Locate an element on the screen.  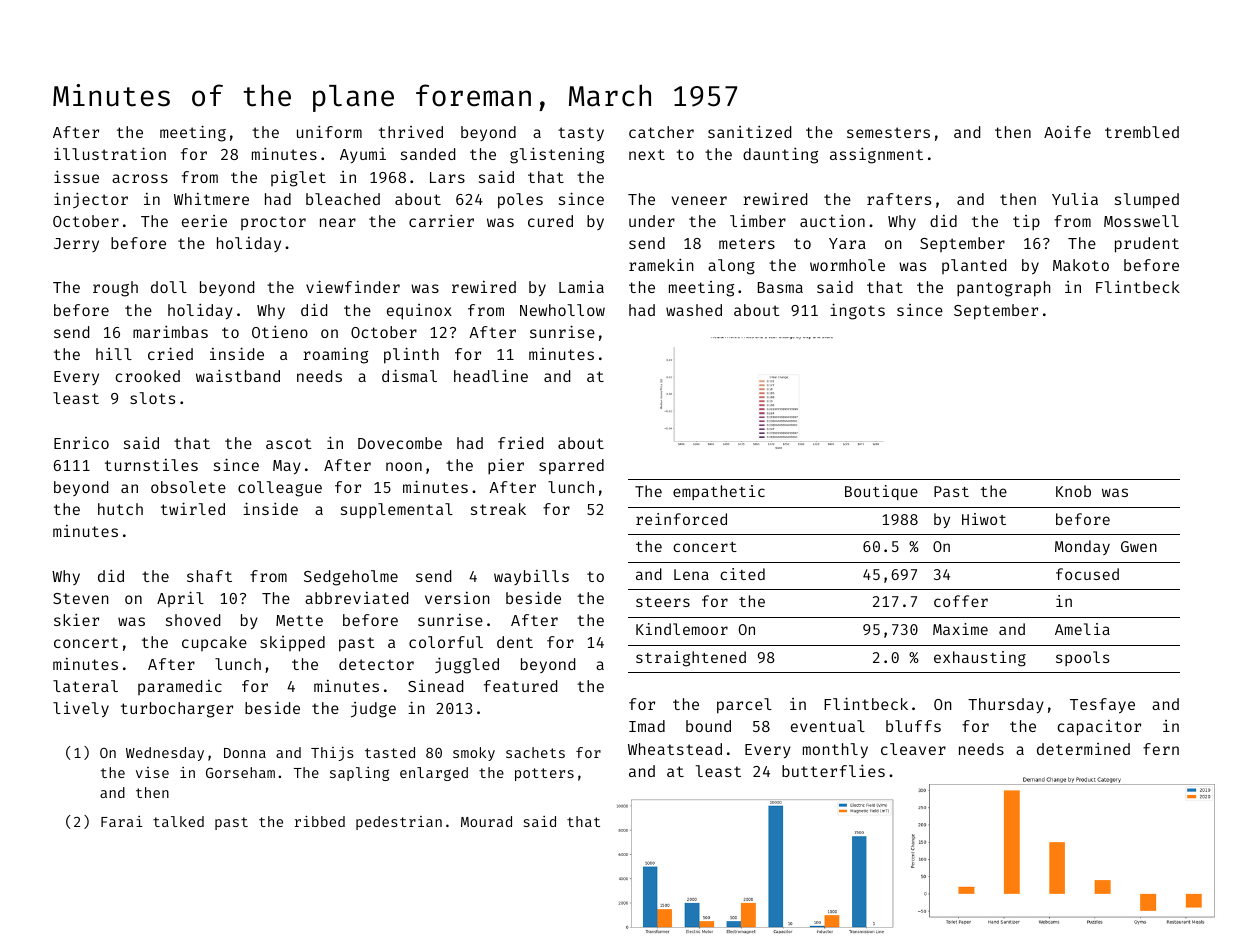
fried is located at coordinates (520, 443).
